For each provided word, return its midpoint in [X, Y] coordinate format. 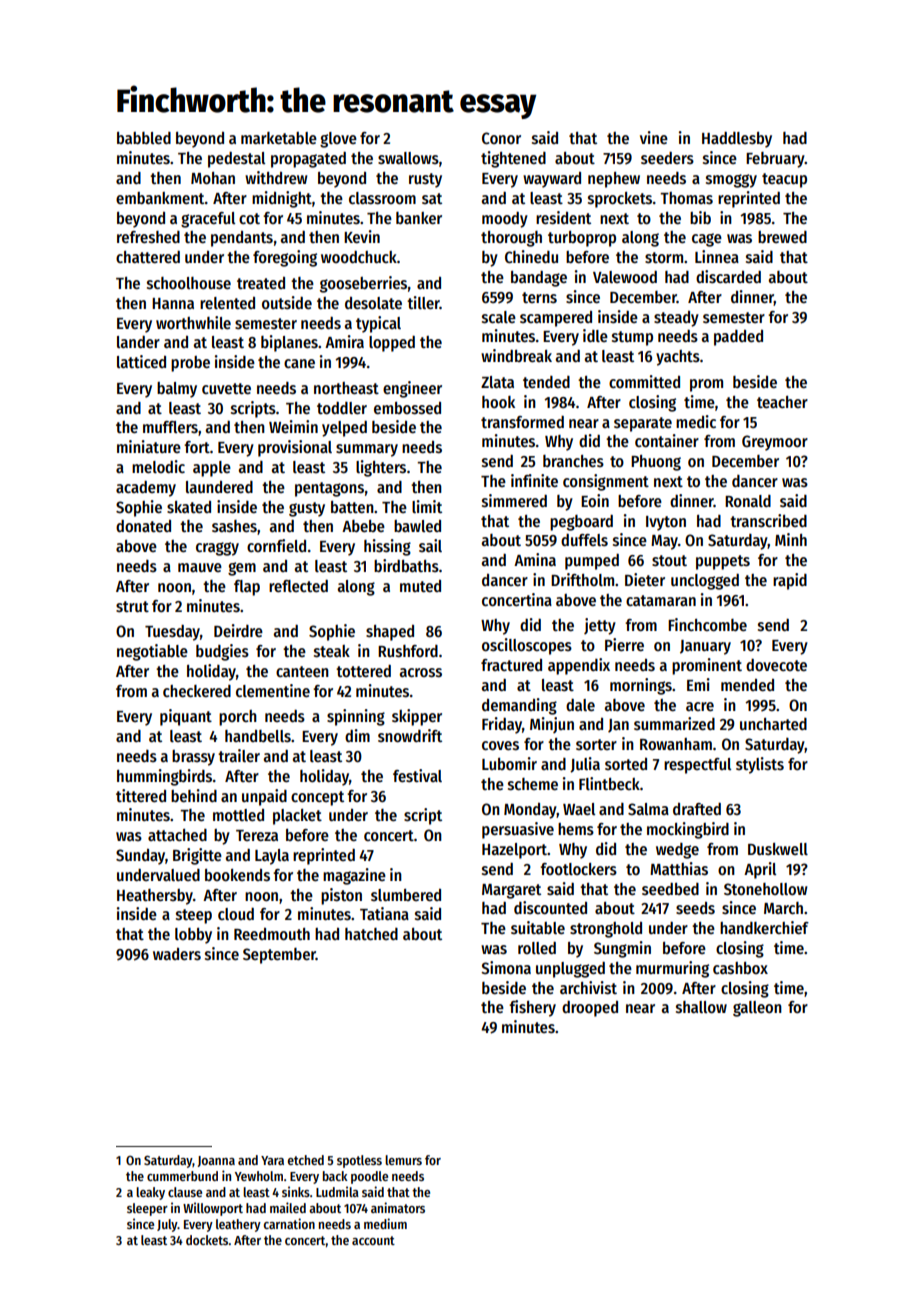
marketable [279, 138]
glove [338, 140]
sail [430, 545]
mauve [200, 567]
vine [654, 137]
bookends [237, 875]
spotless [359, 1161]
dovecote [776, 665]
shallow [701, 1007]
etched [306, 1160]
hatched [371, 934]
